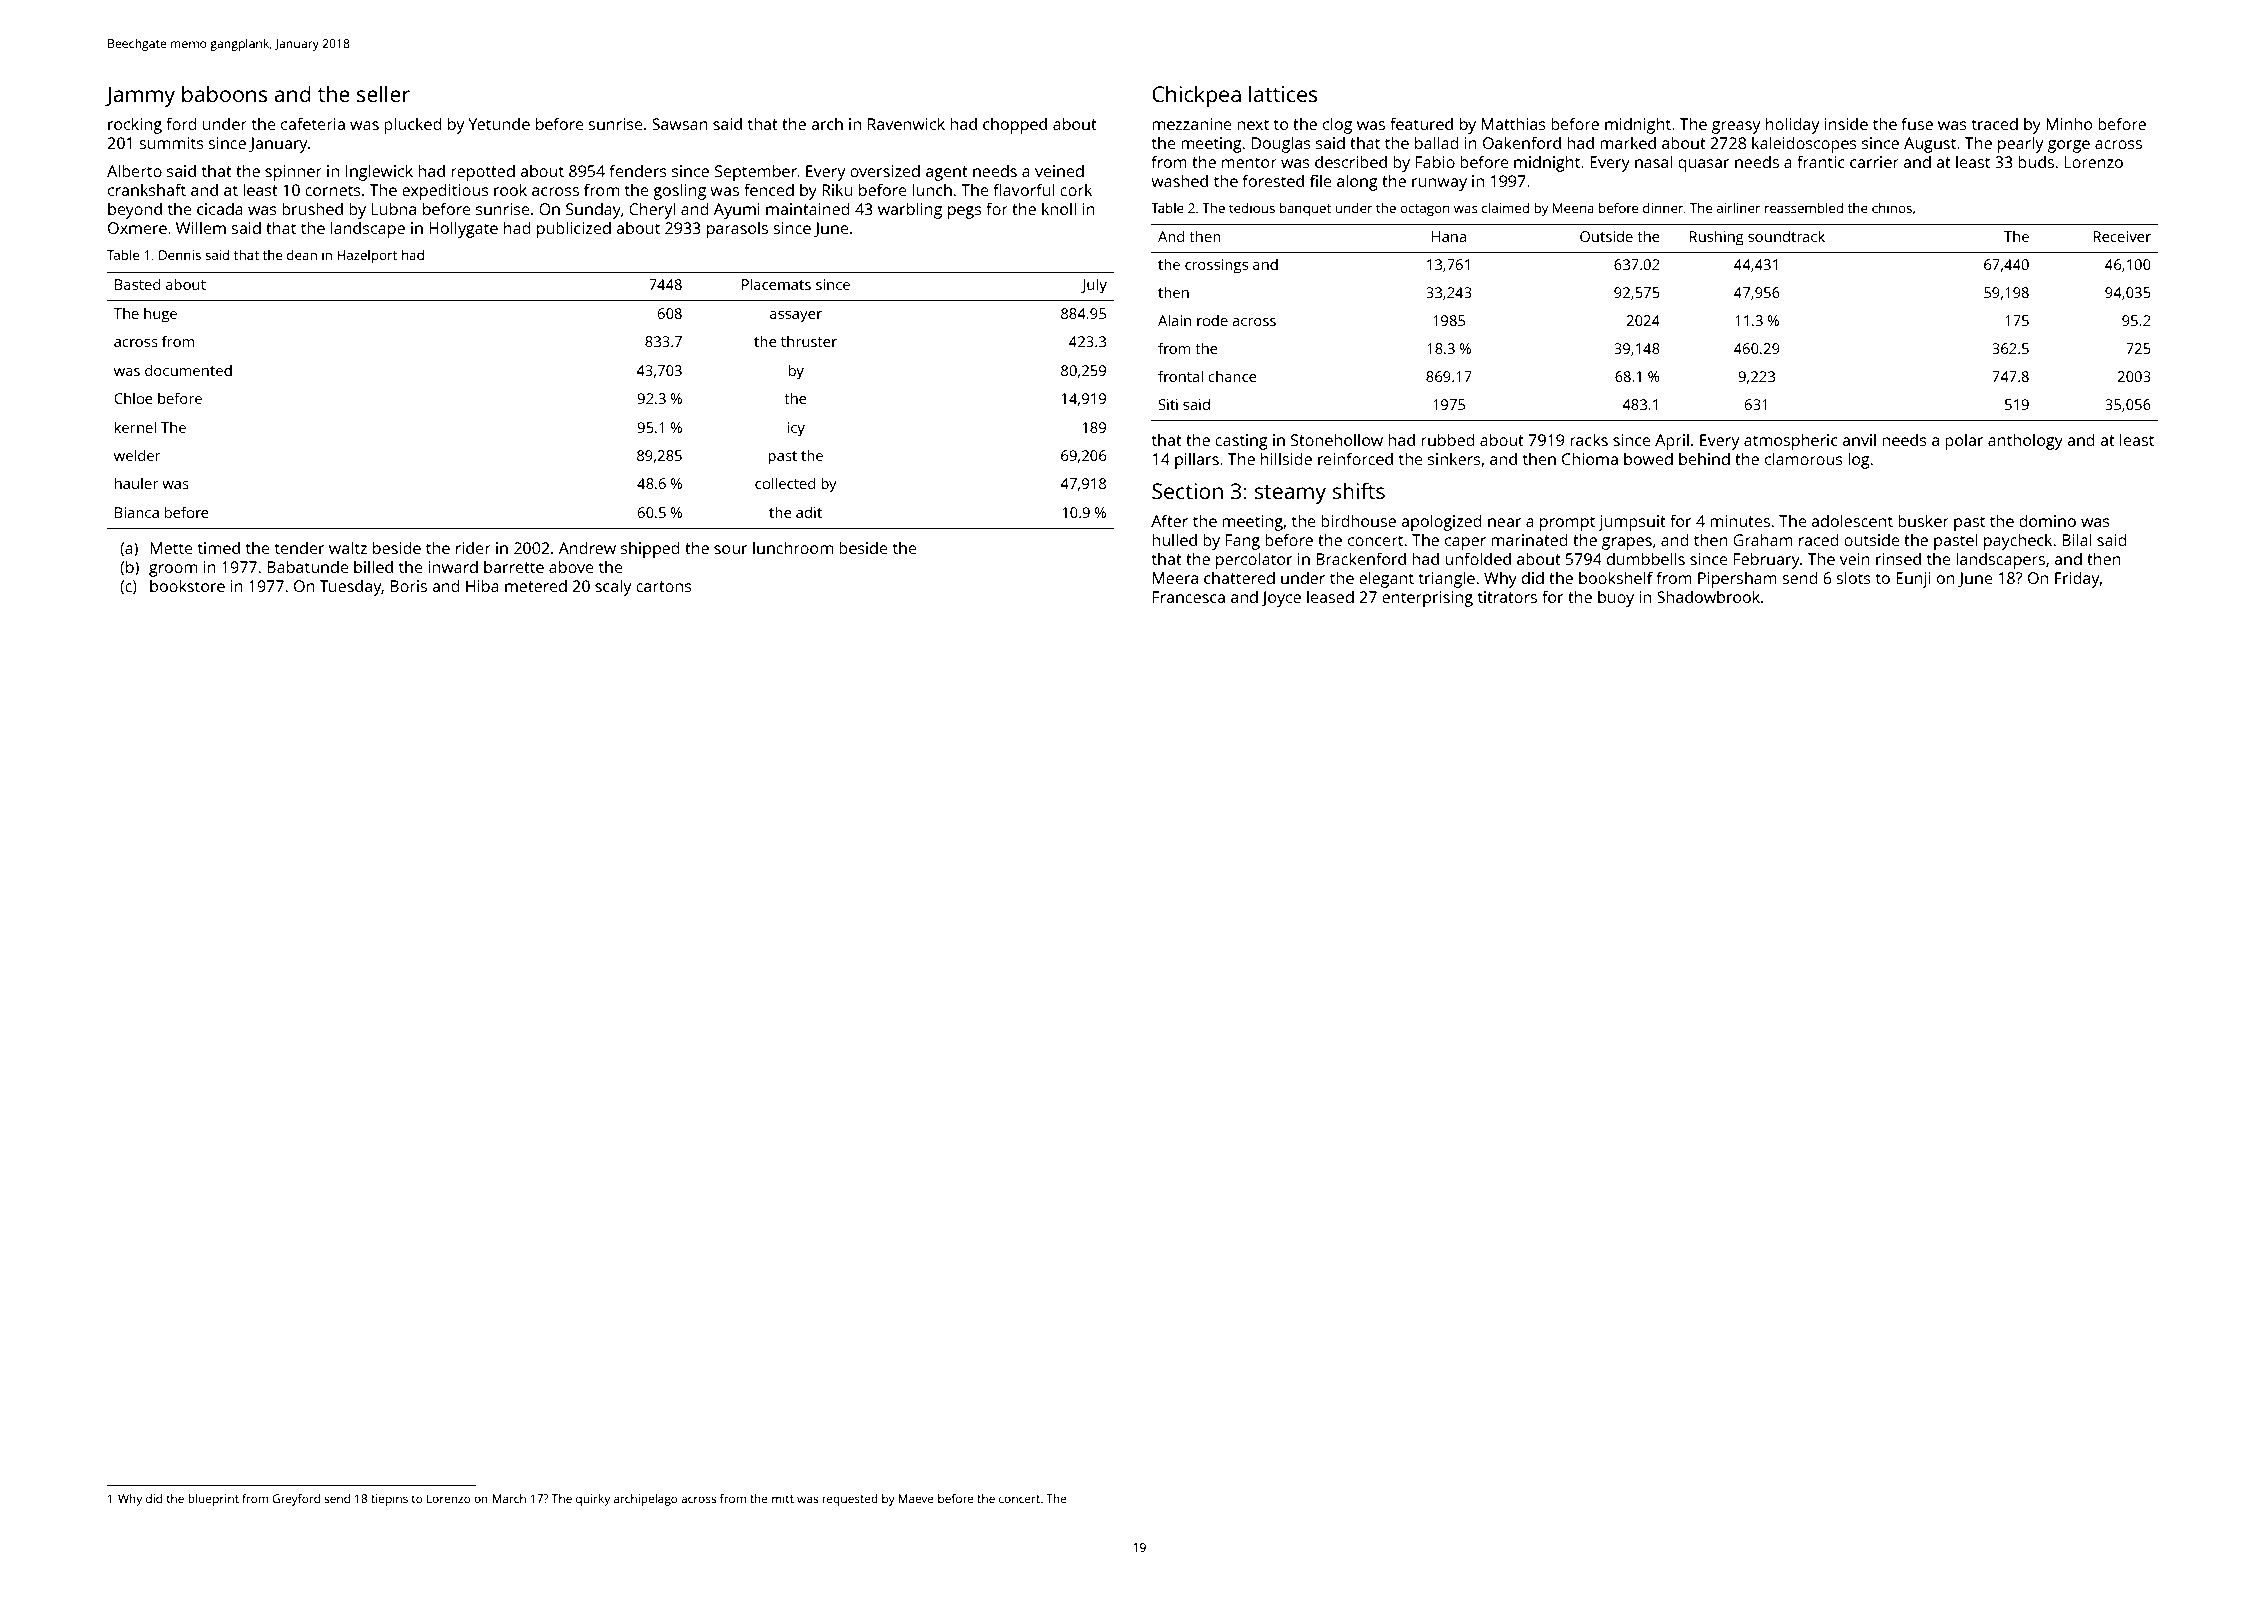  What do you see at coordinates (2122, 236) in the page?
I see `Receiver` at bounding box center [2122, 236].
